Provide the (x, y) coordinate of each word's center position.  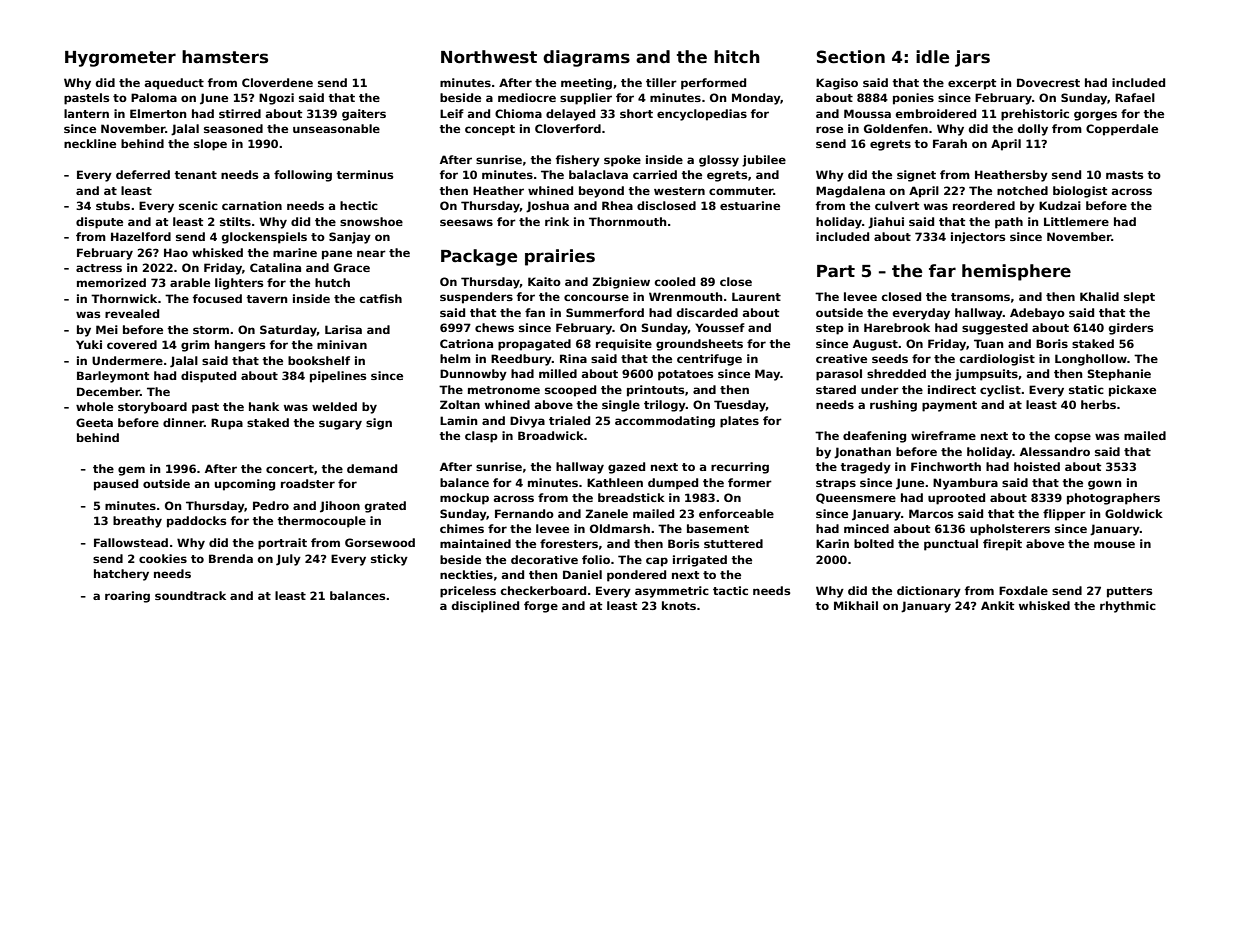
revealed (132, 313)
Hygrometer (120, 59)
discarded (707, 312)
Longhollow (1091, 360)
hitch (737, 57)
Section (851, 57)
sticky (389, 560)
